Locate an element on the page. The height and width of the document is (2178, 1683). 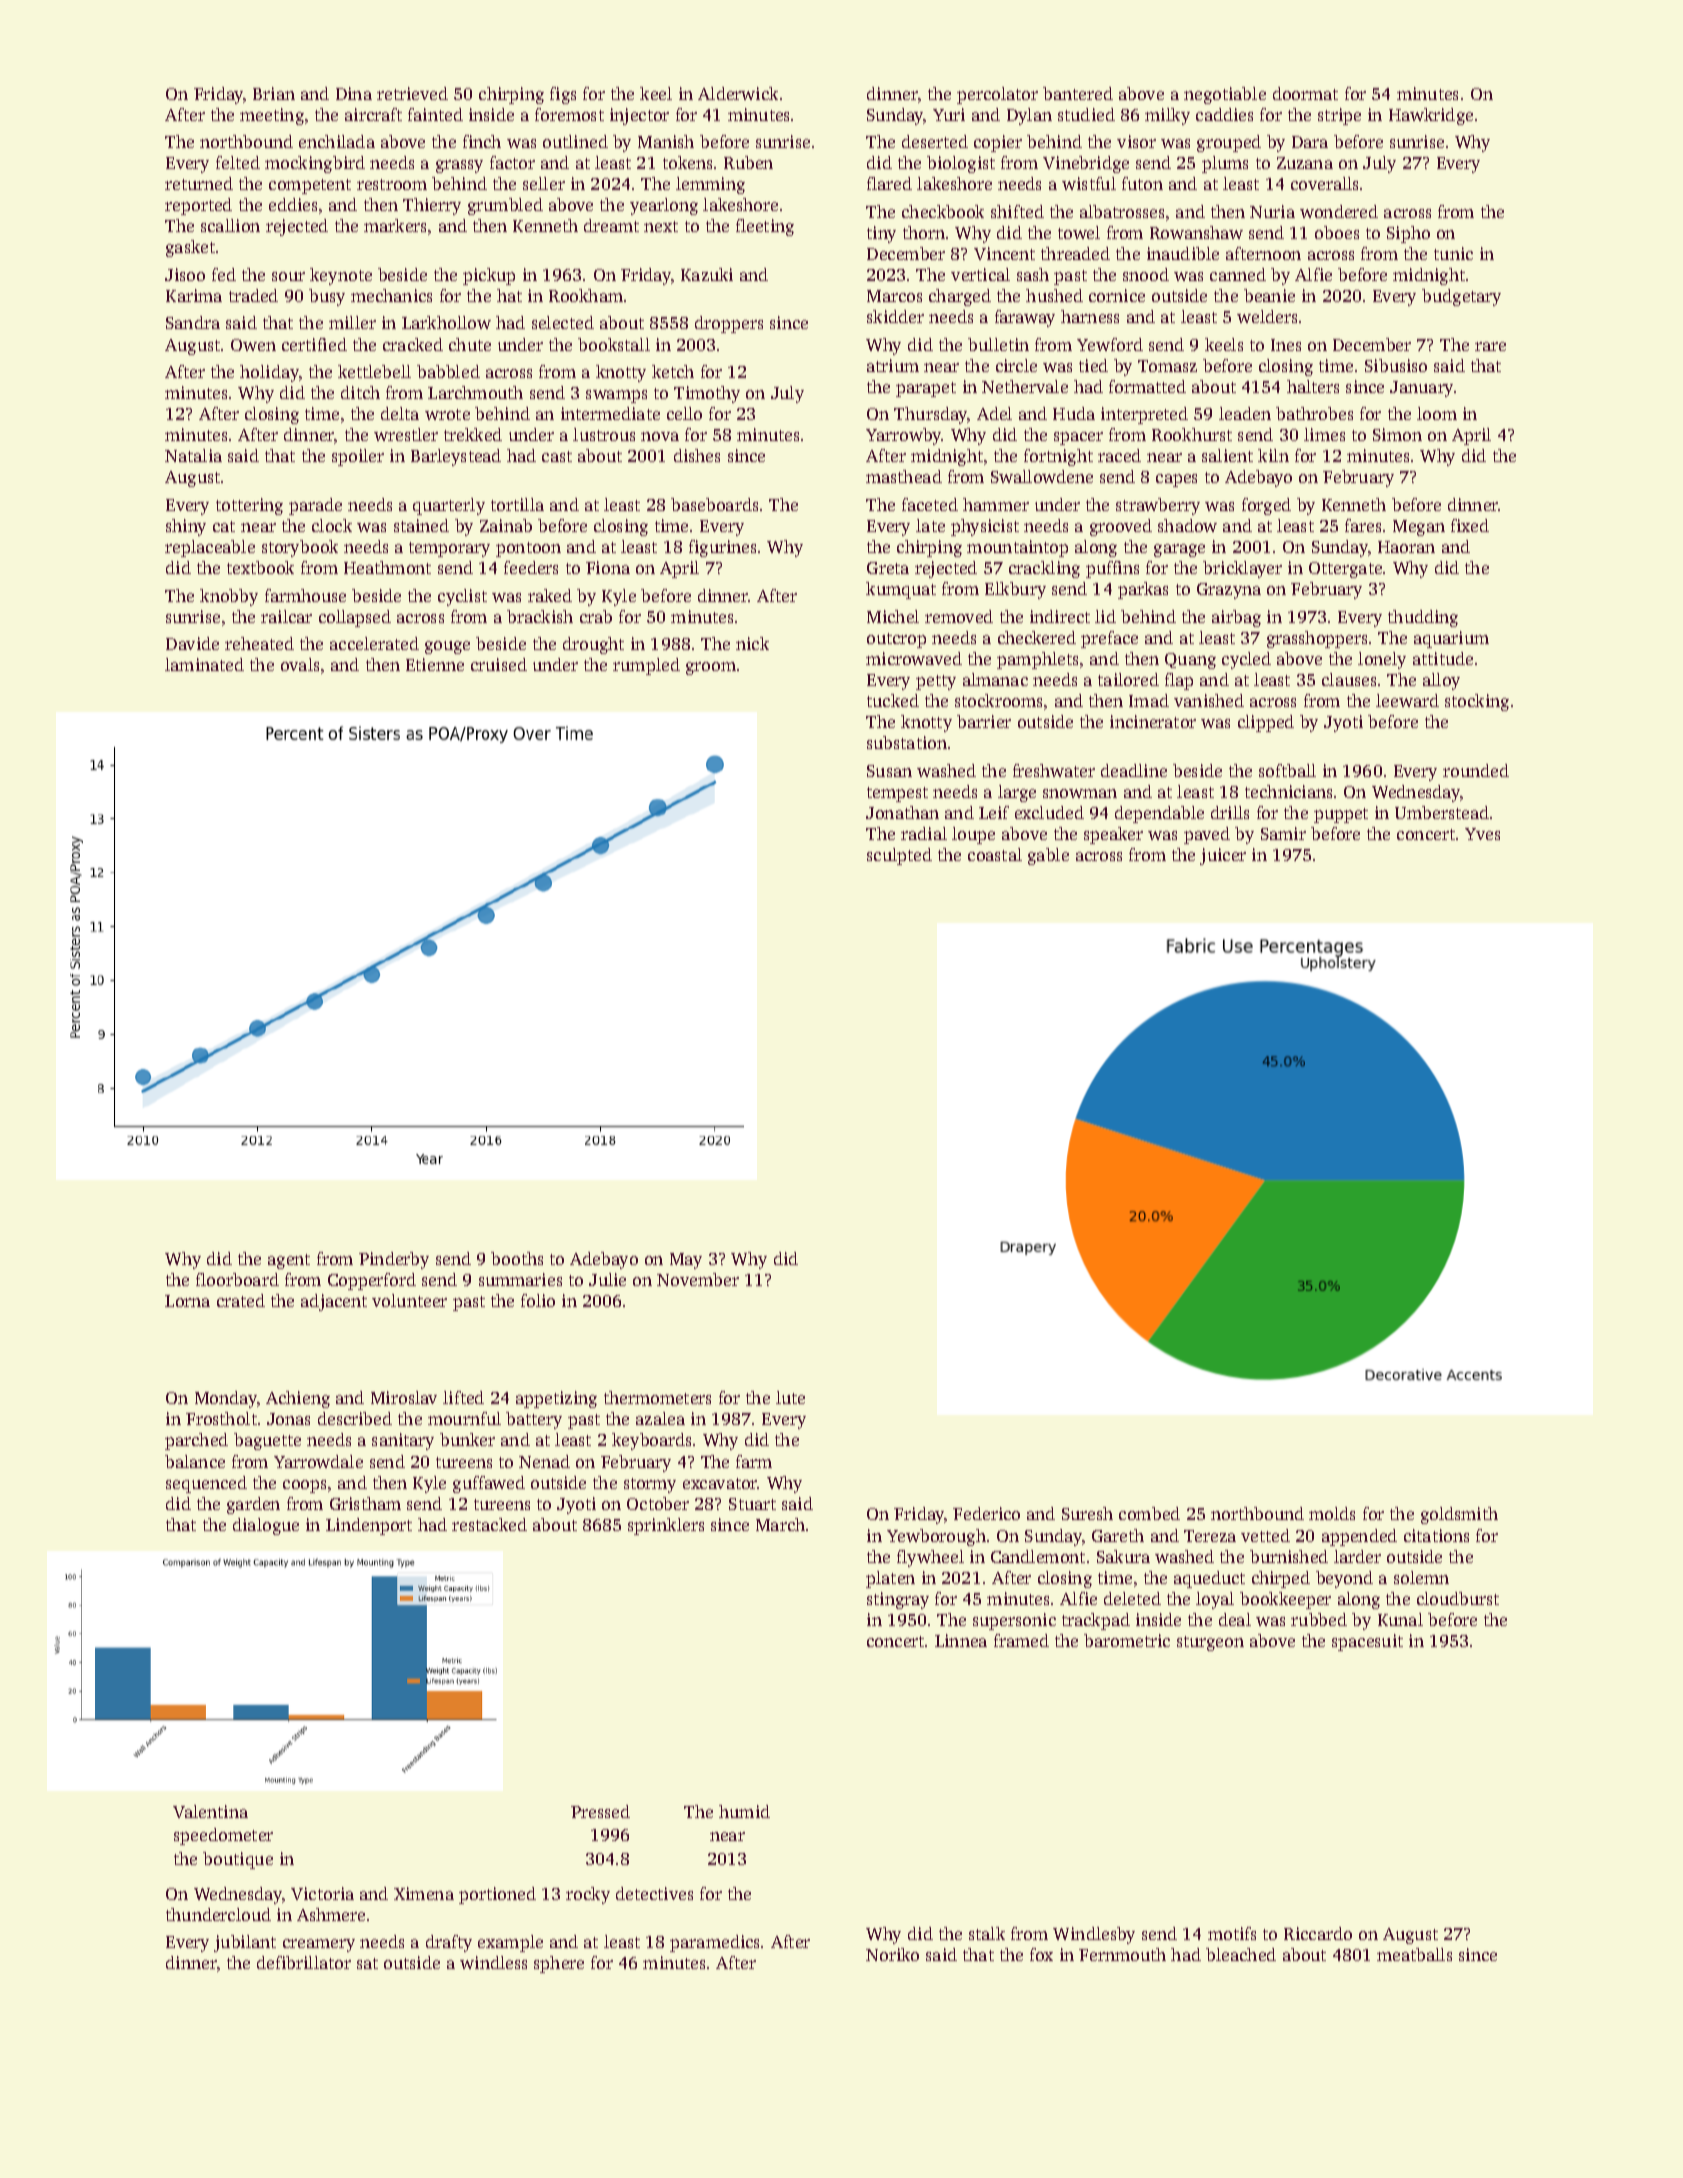
appended is located at coordinates (1359, 1537).
